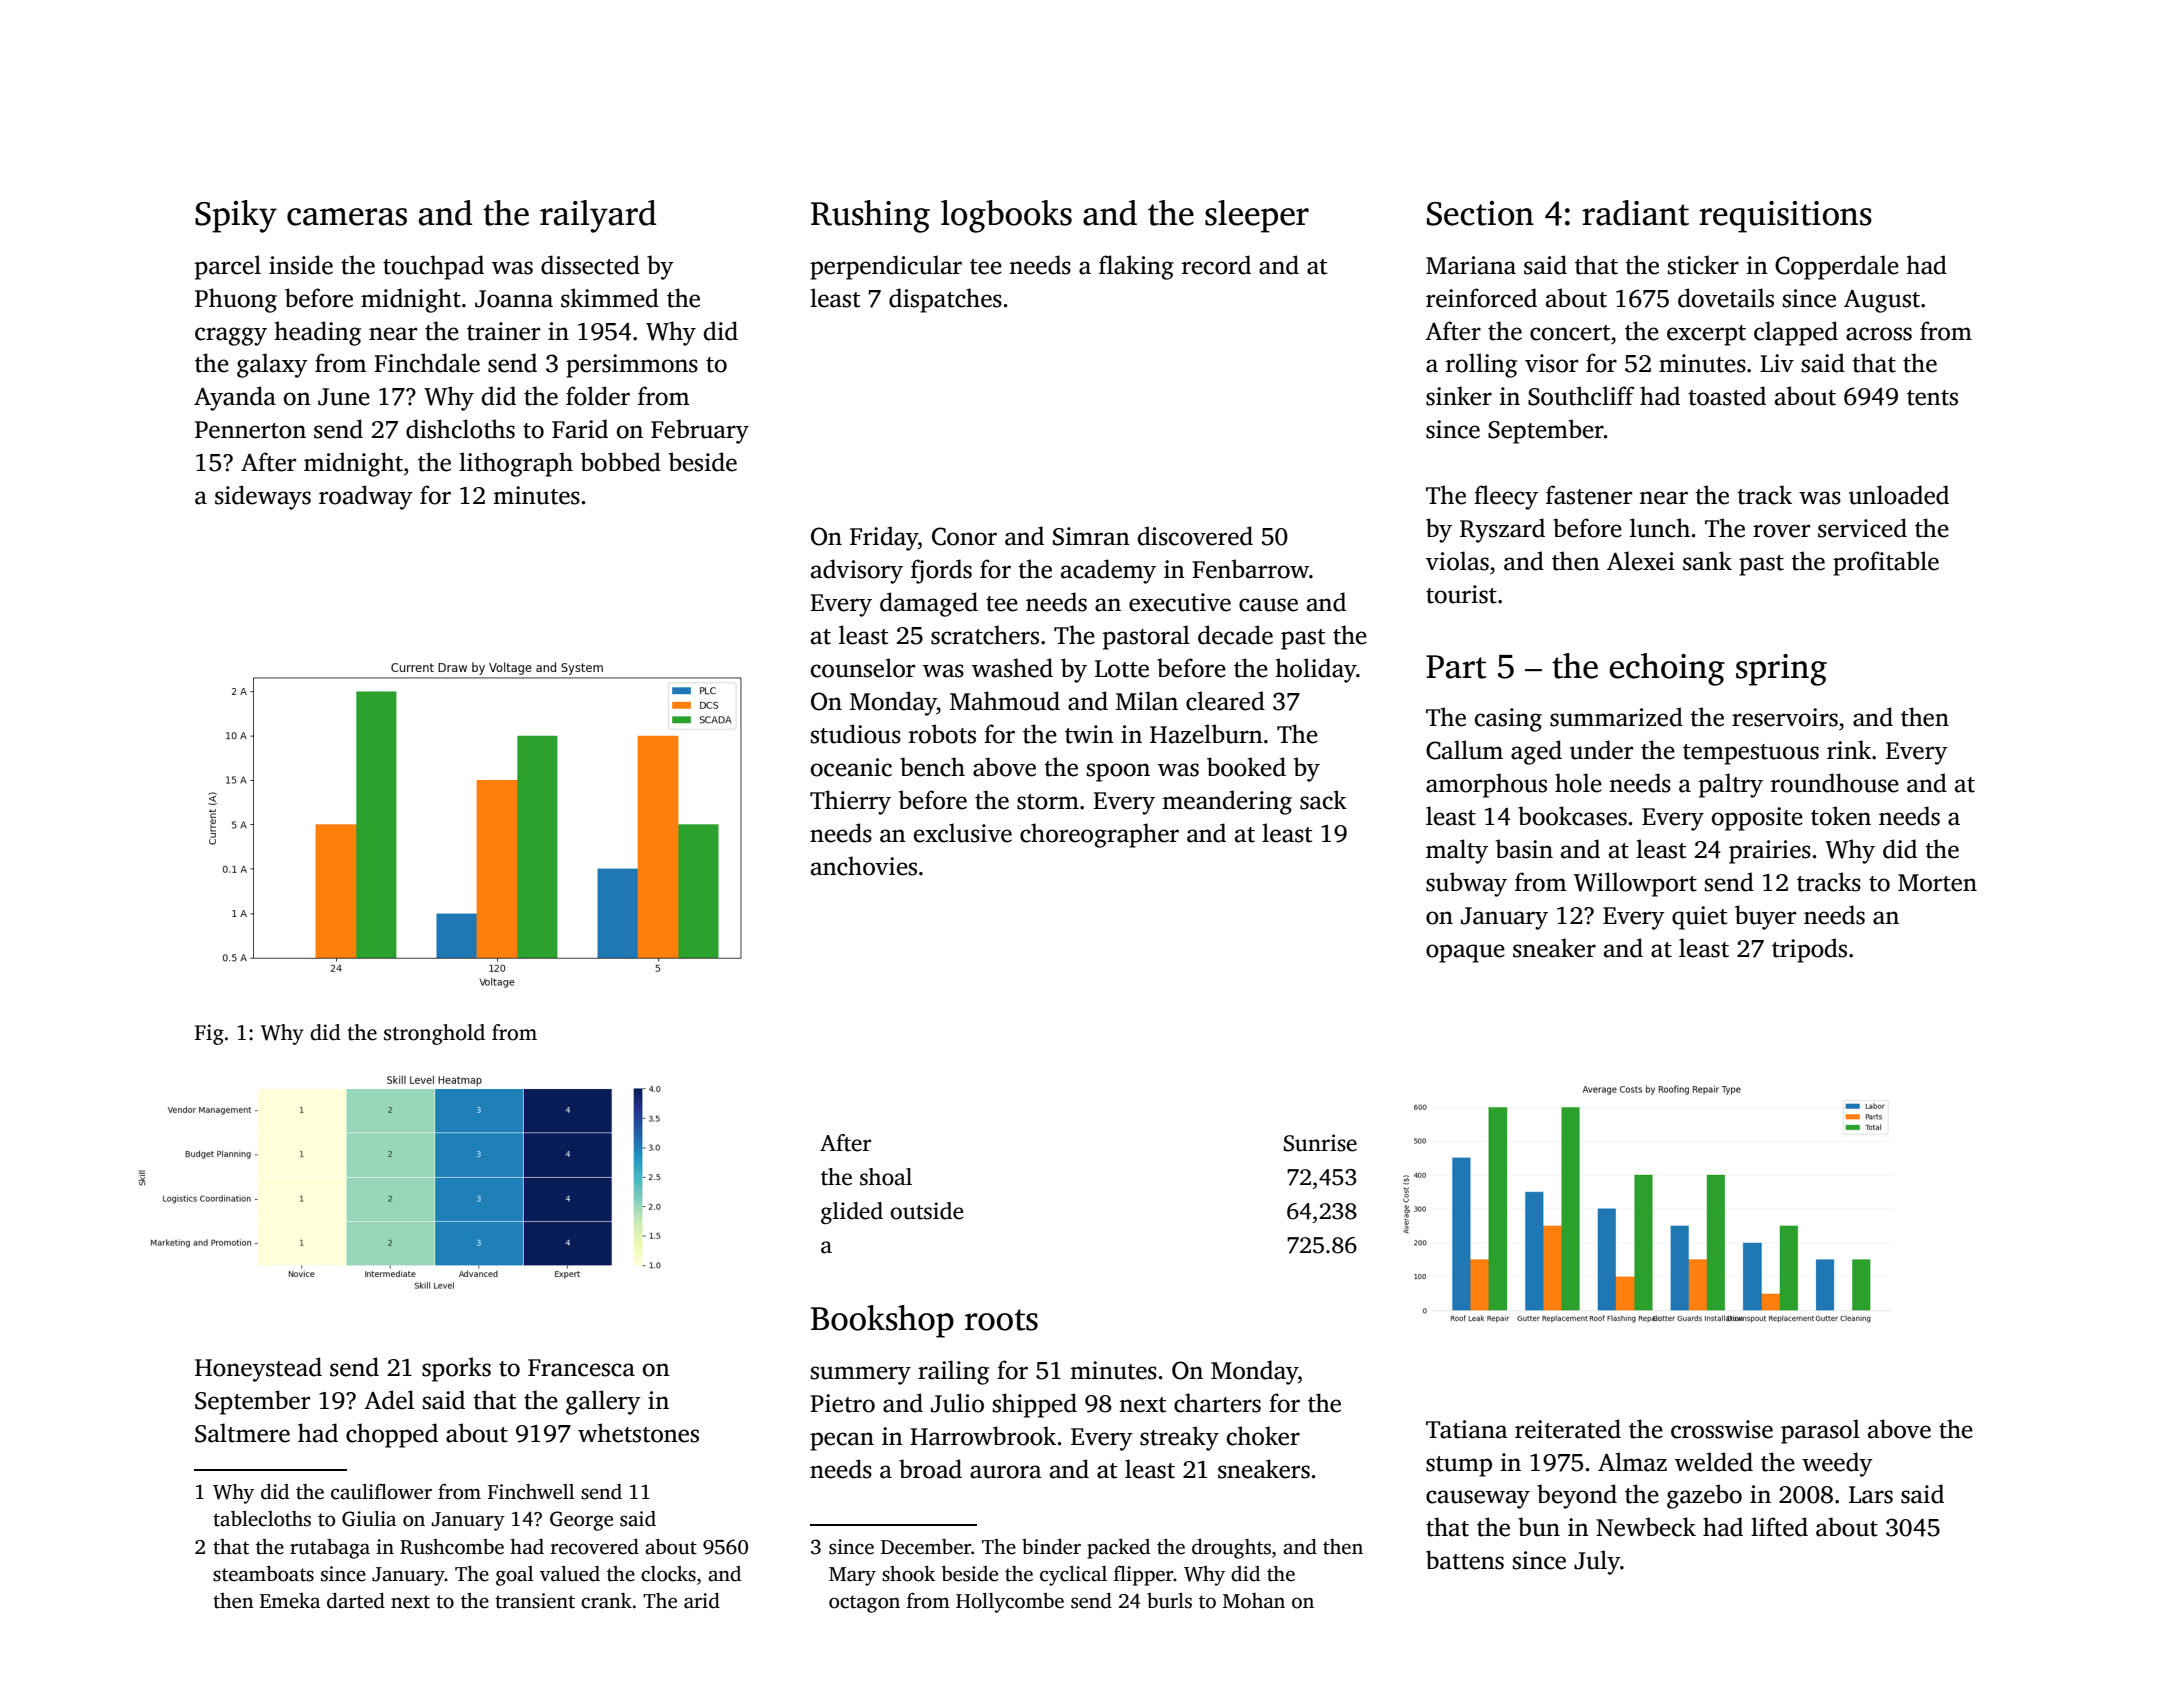  I want to click on persimmons, so click(632, 366).
